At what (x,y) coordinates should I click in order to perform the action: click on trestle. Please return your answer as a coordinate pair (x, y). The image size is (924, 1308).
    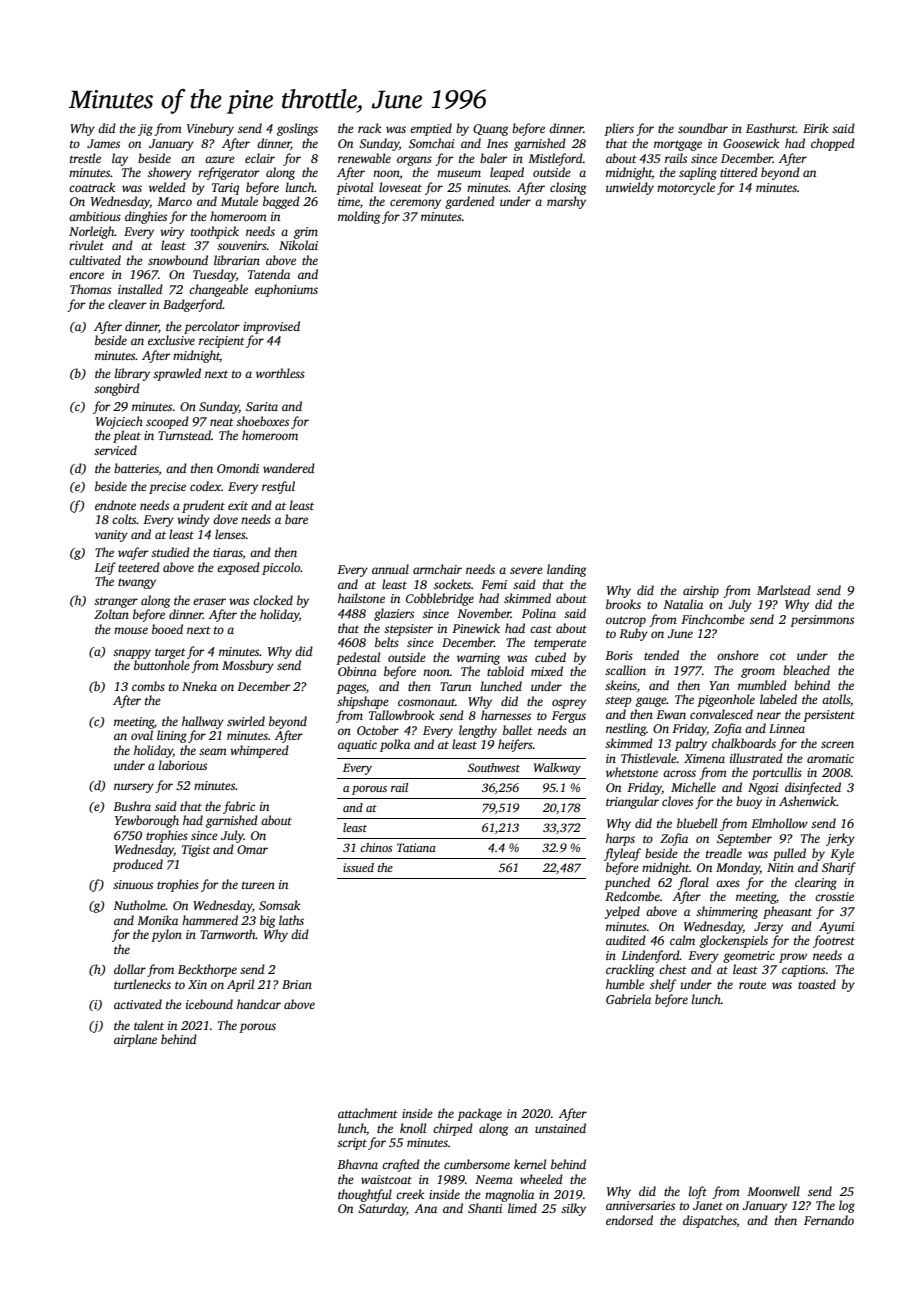
    Looking at the image, I should click on (85, 158).
